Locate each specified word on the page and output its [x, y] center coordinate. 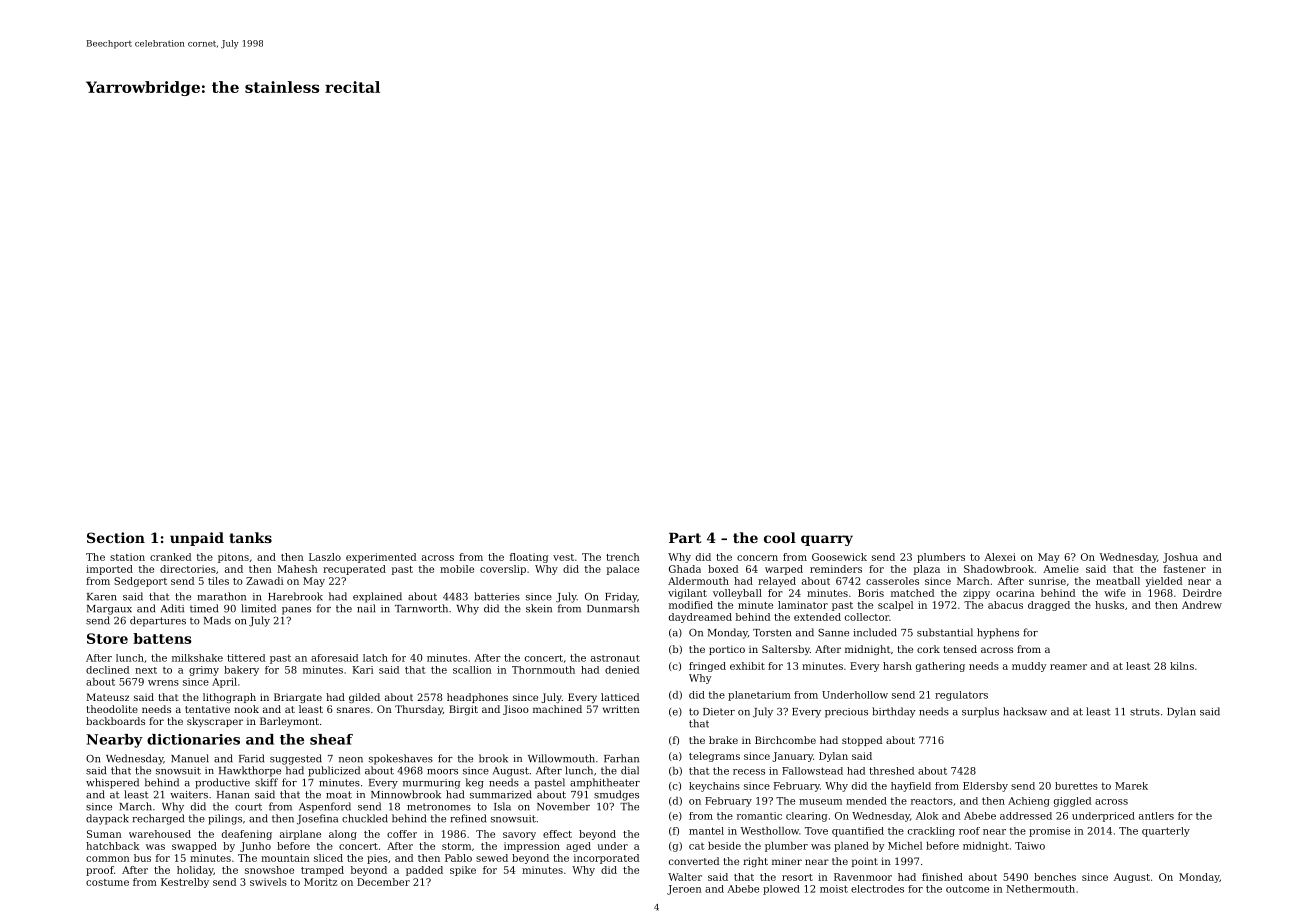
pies [377, 859]
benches [1055, 877]
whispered [112, 783]
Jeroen [684, 890]
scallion [472, 670]
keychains [714, 787]
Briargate [298, 698]
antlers [1156, 816]
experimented [381, 558]
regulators [961, 696]
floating [529, 558]
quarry [827, 540]
